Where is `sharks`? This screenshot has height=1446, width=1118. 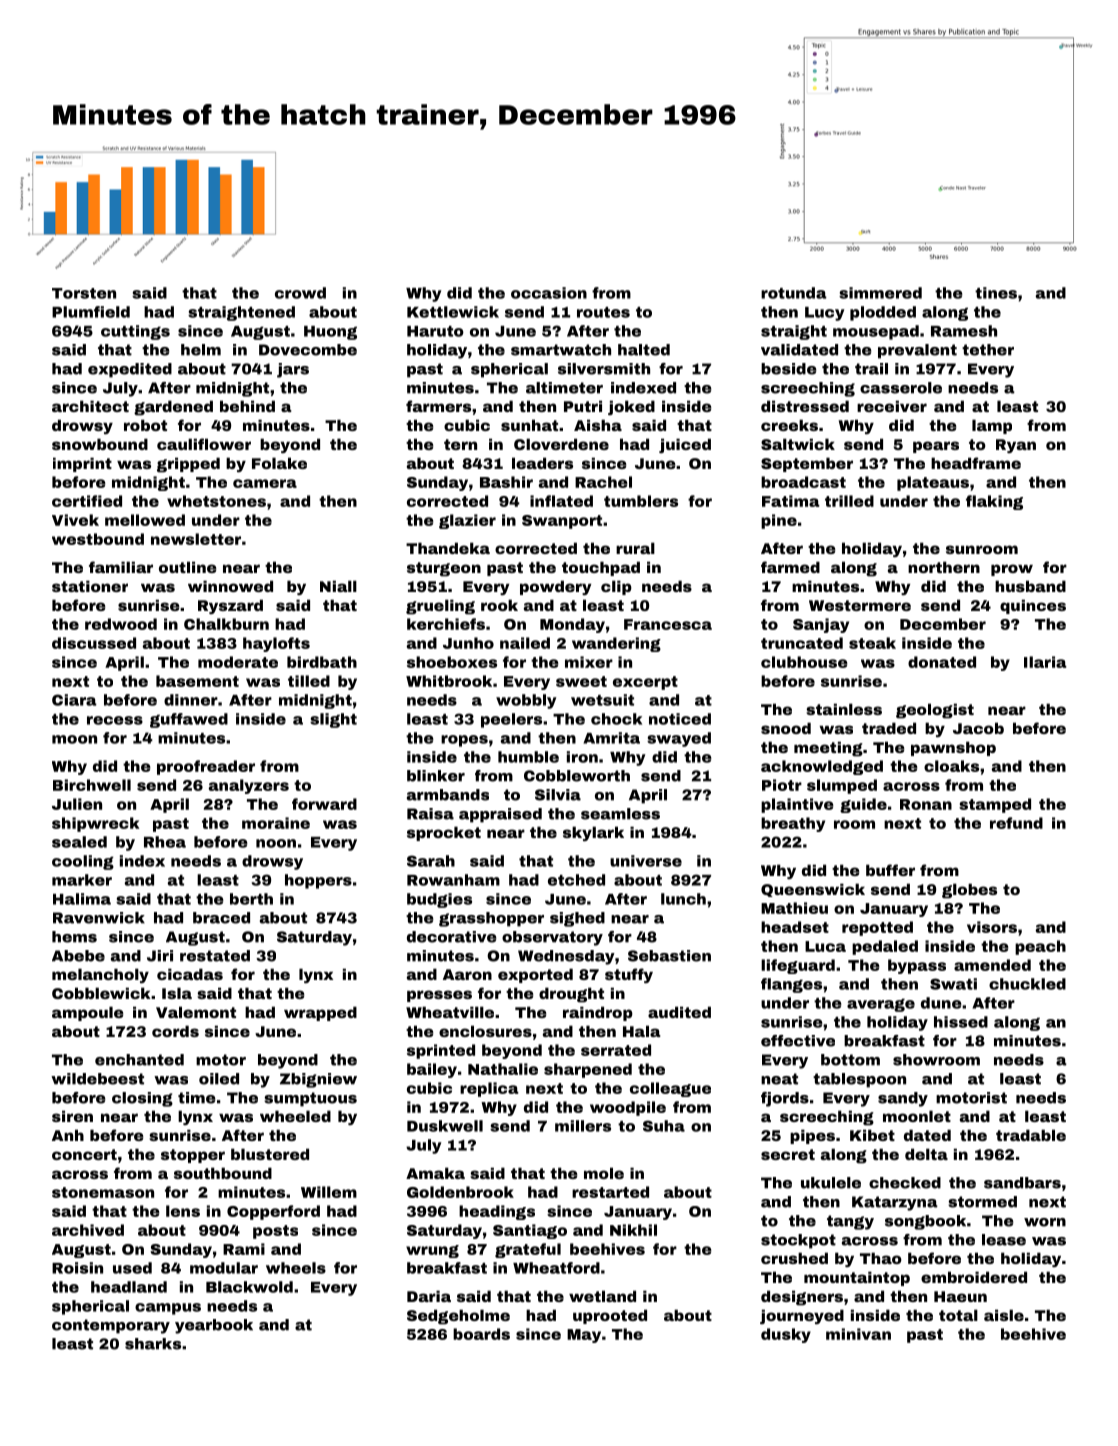 sharks is located at coordinates (153, 1344).
